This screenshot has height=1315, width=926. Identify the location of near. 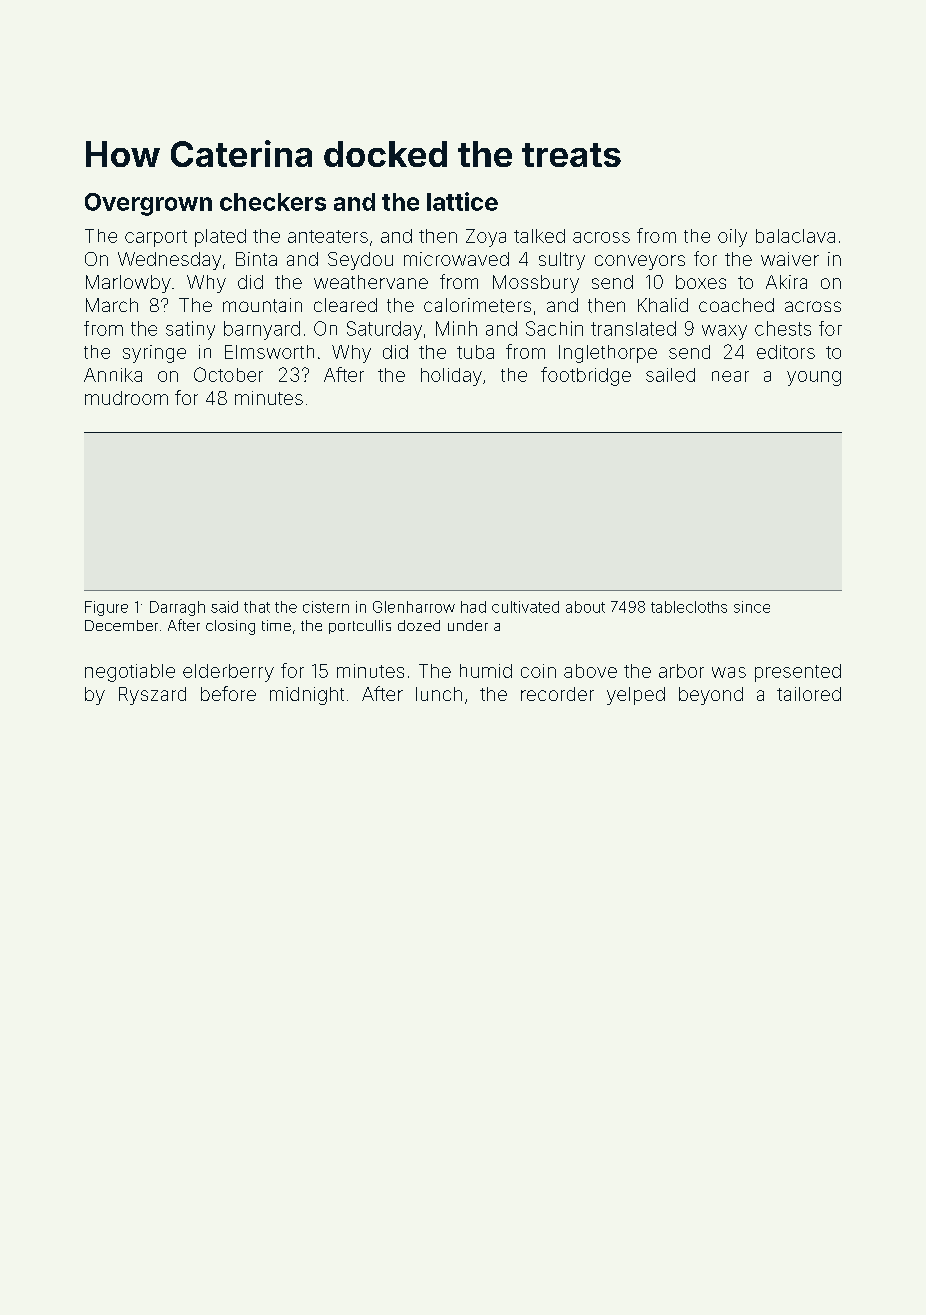
(730, 376).
